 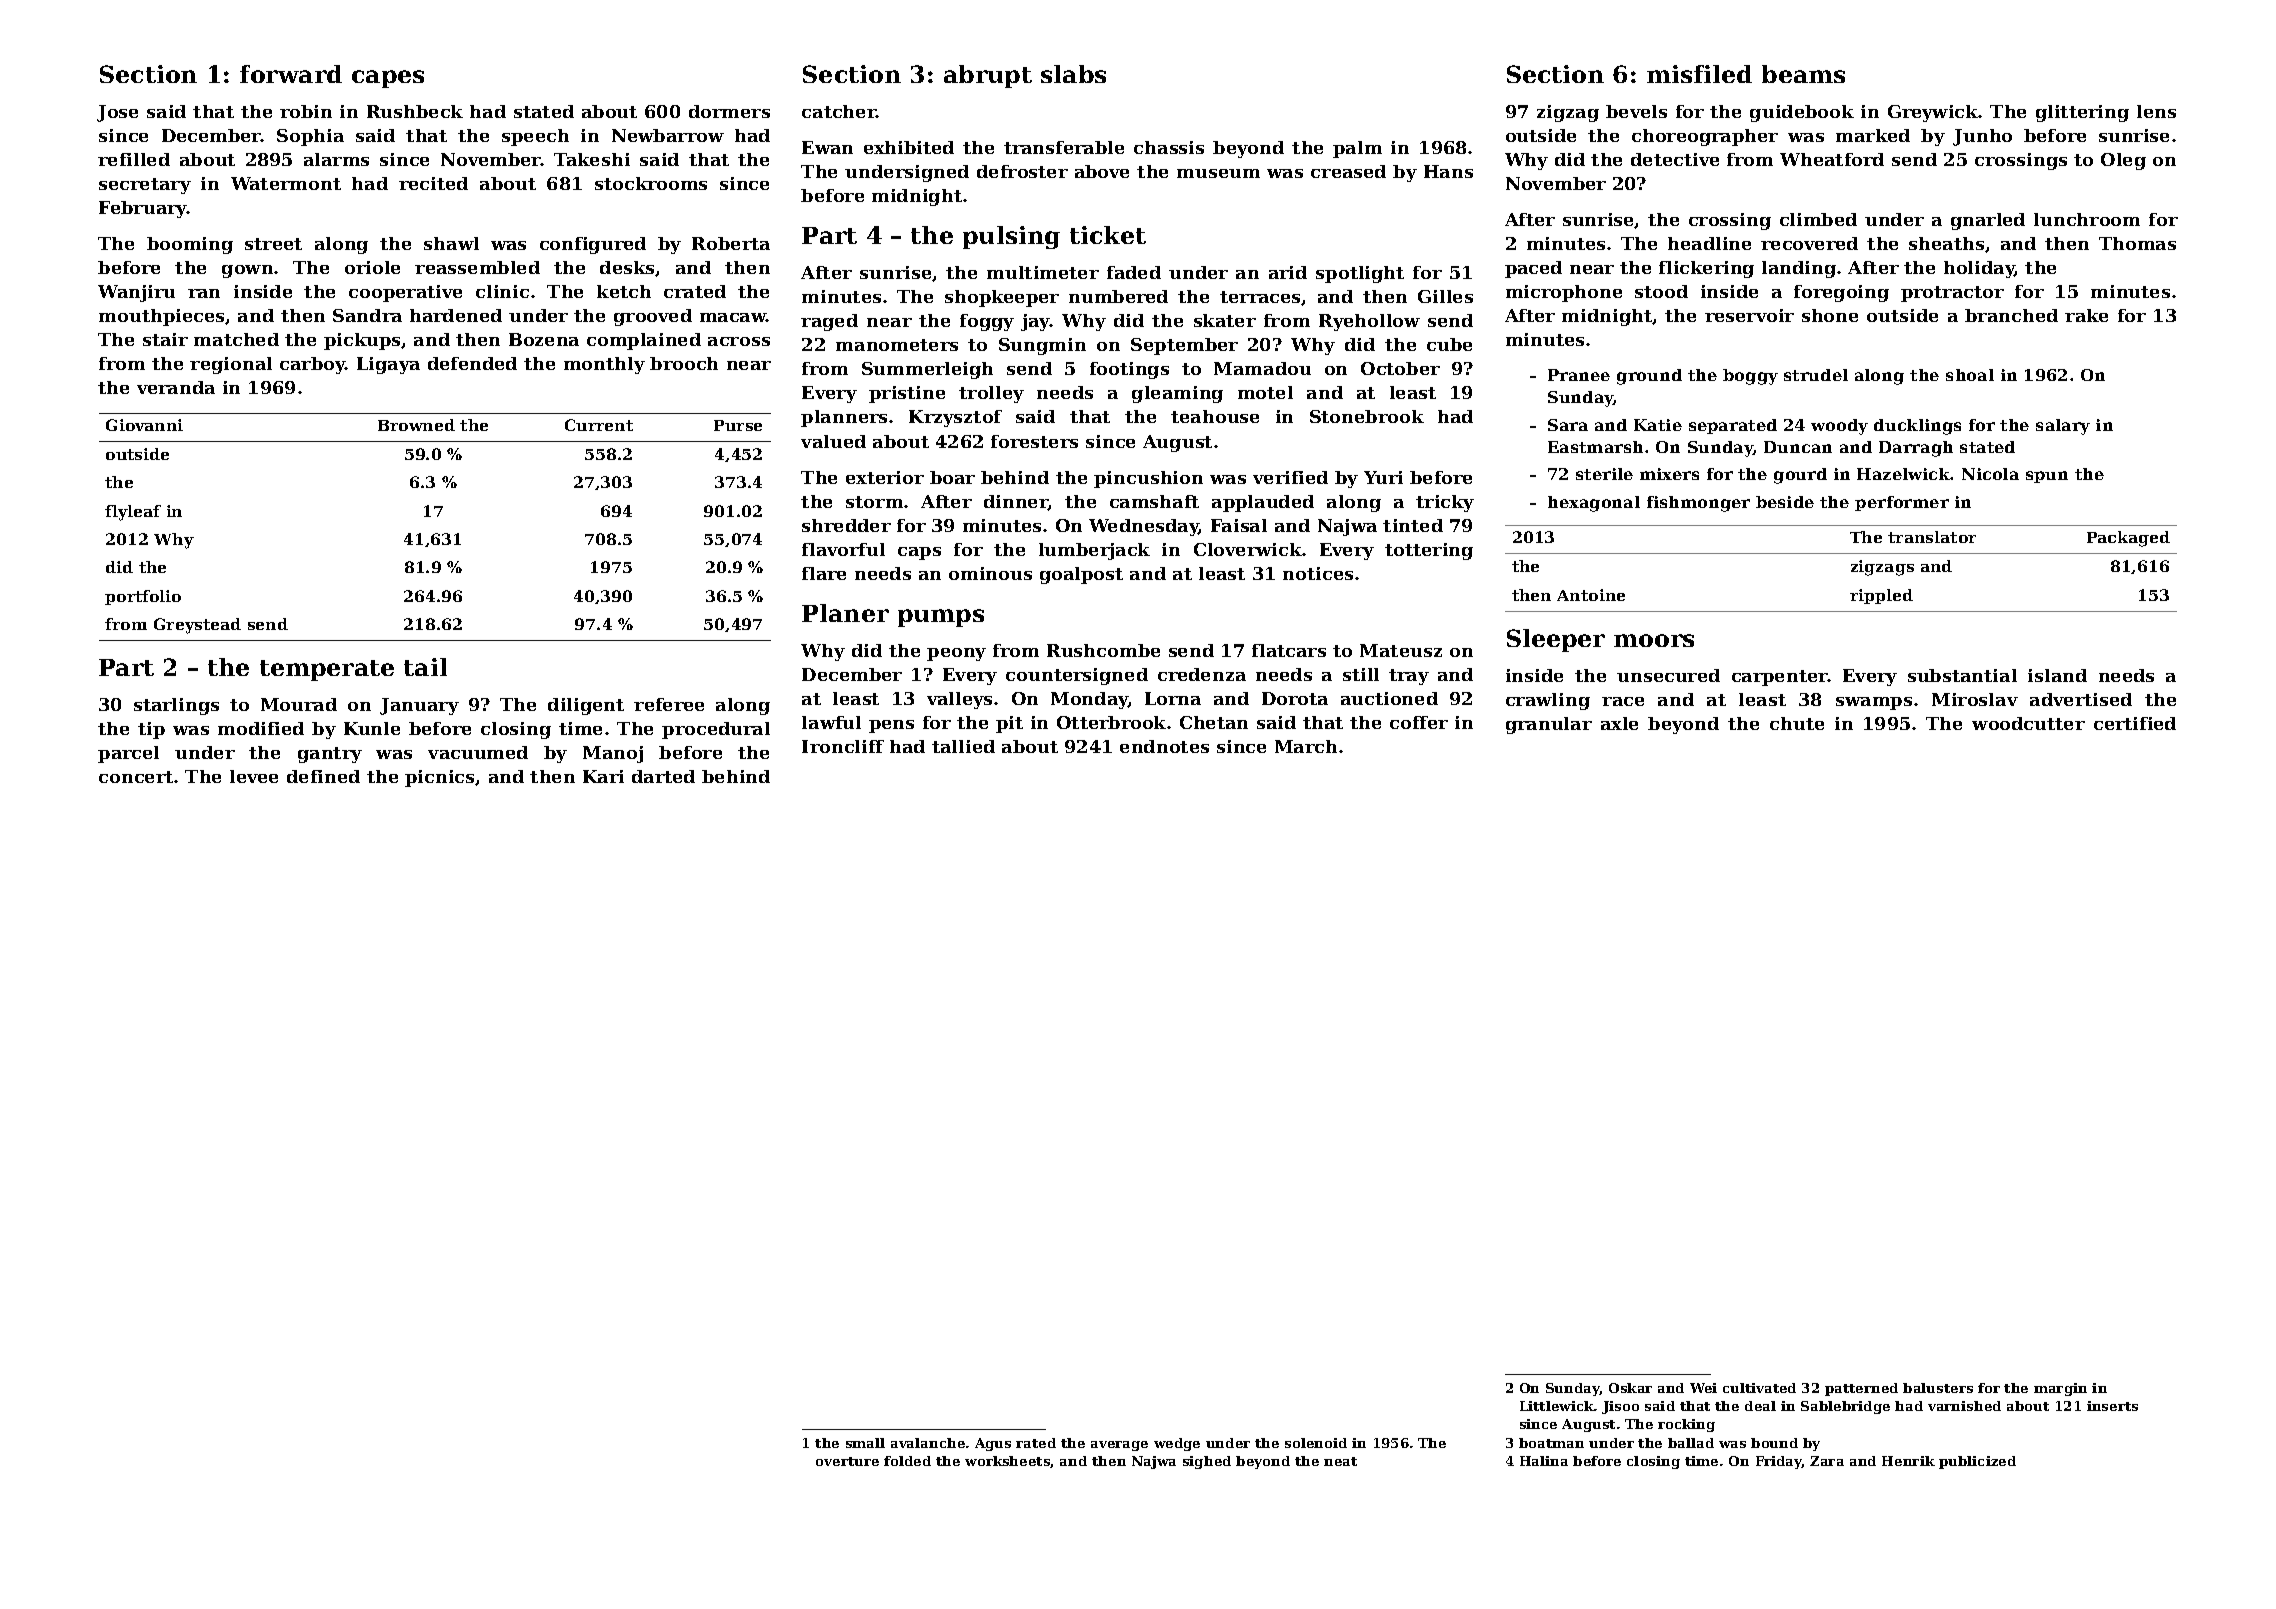 I want to click on axle, so click(x=1619, y=723).
